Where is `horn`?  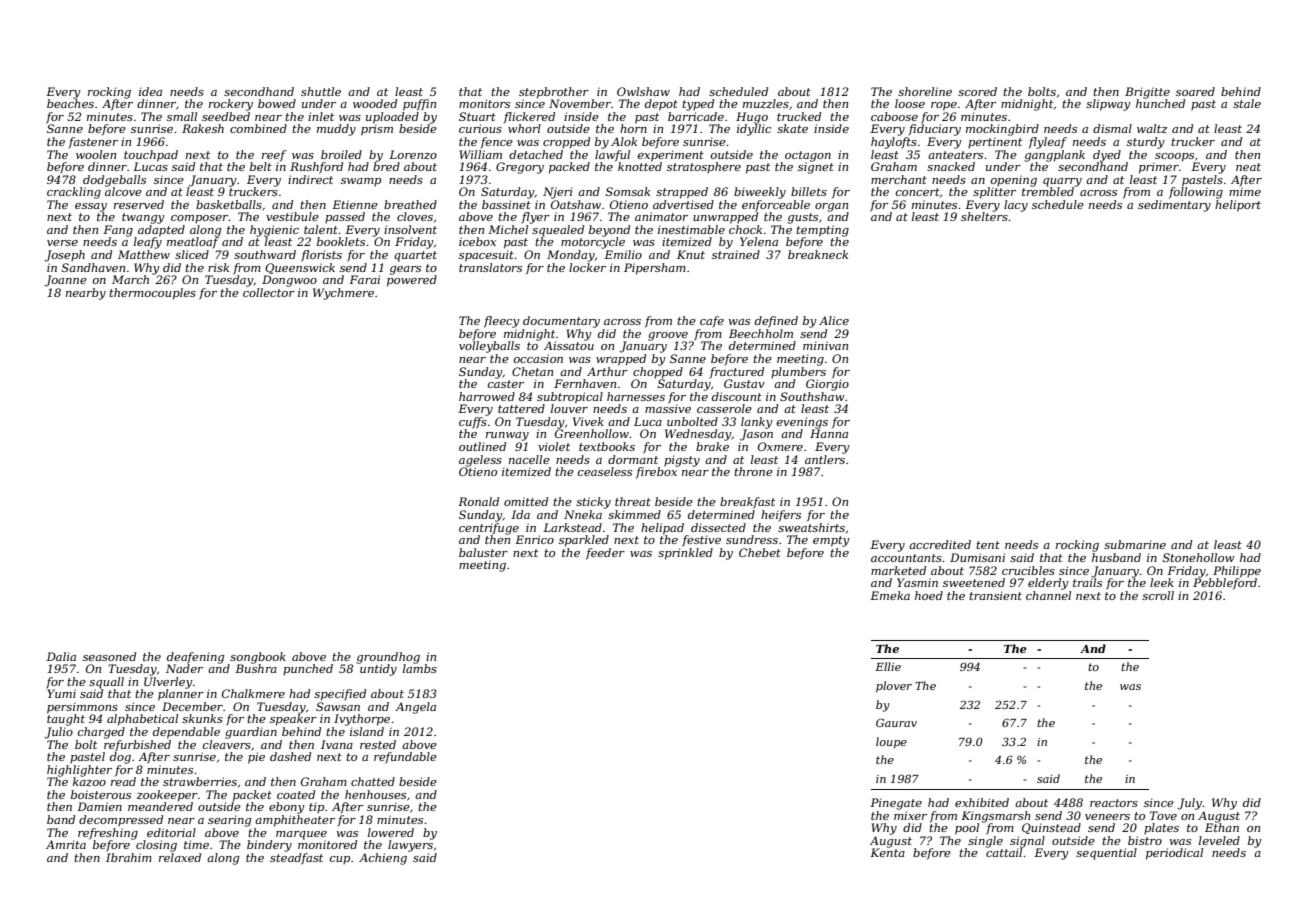 horn is located at coordinates (633, 128).
